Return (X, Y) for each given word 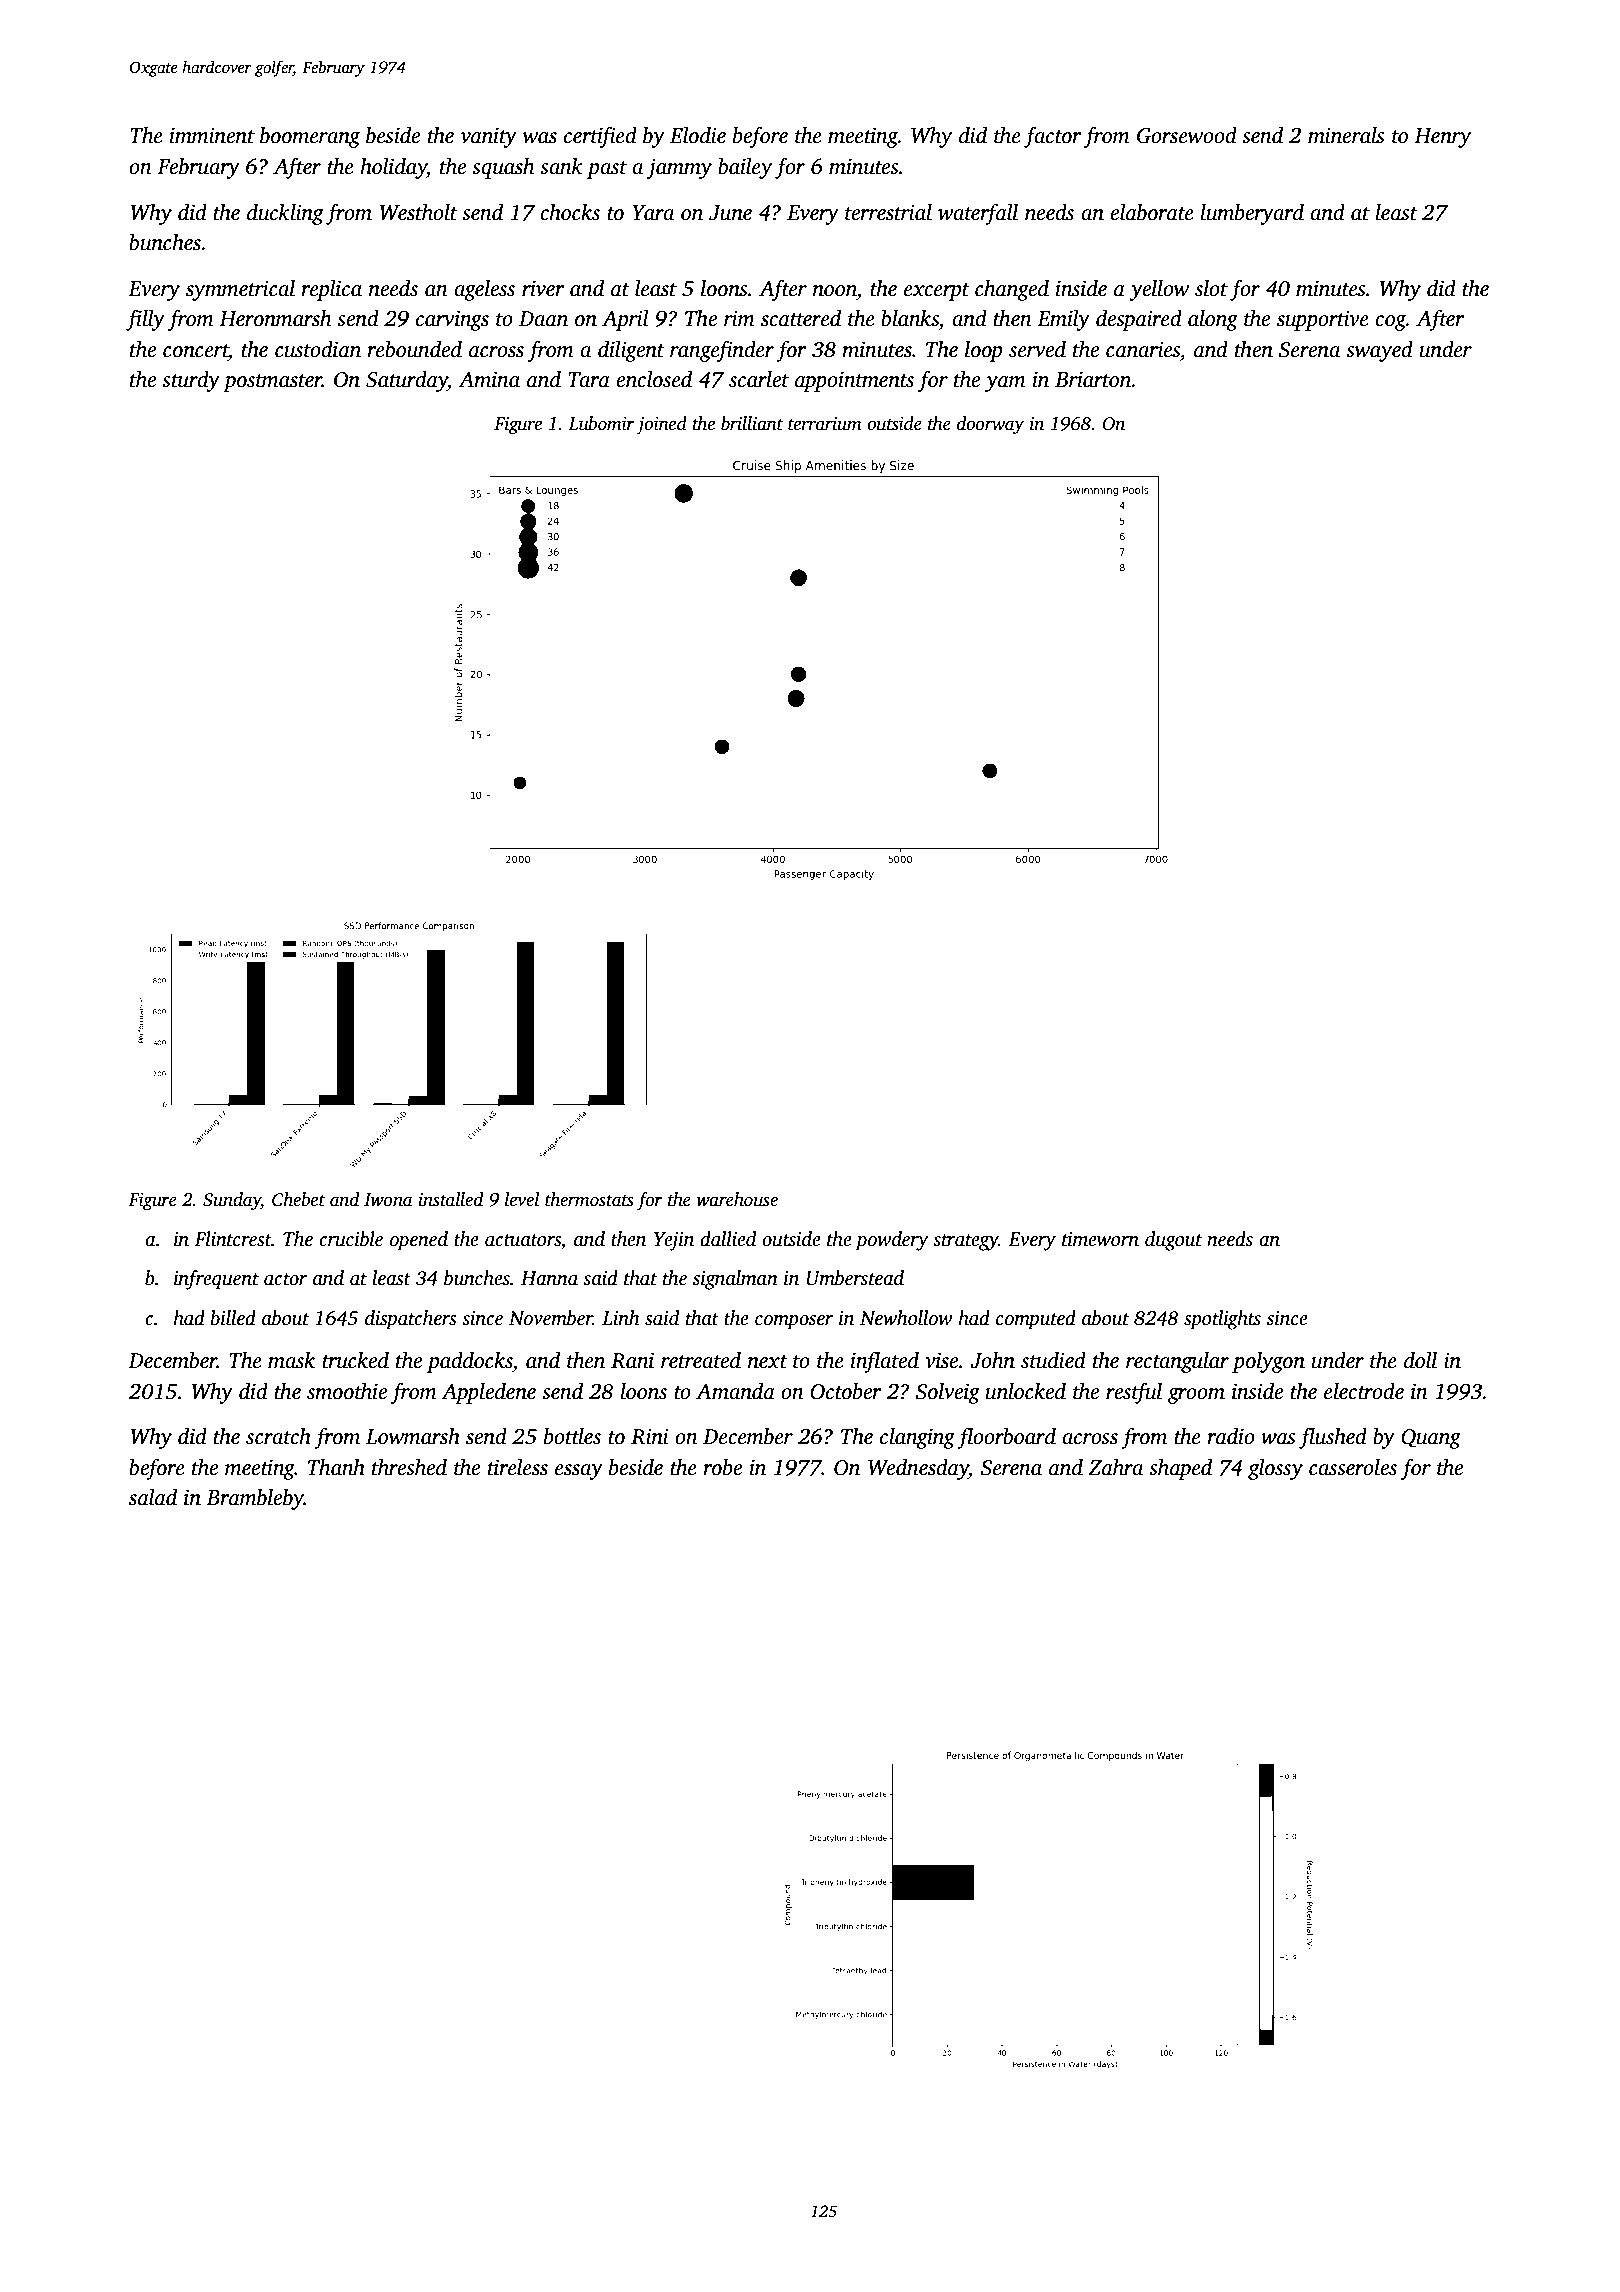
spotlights (1222, 1320)
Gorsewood (1187, 135)
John (992, 1360)
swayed (1379, 351)
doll (1420, 1360)
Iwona (388, 1200)
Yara (653, 213)
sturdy (191, 381)
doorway (990, 425)
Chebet (298, 1199)
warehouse (737, 1199)
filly (145, 320)
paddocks (470, 1362)
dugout (1173, 1241)
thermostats (589, 1199)
